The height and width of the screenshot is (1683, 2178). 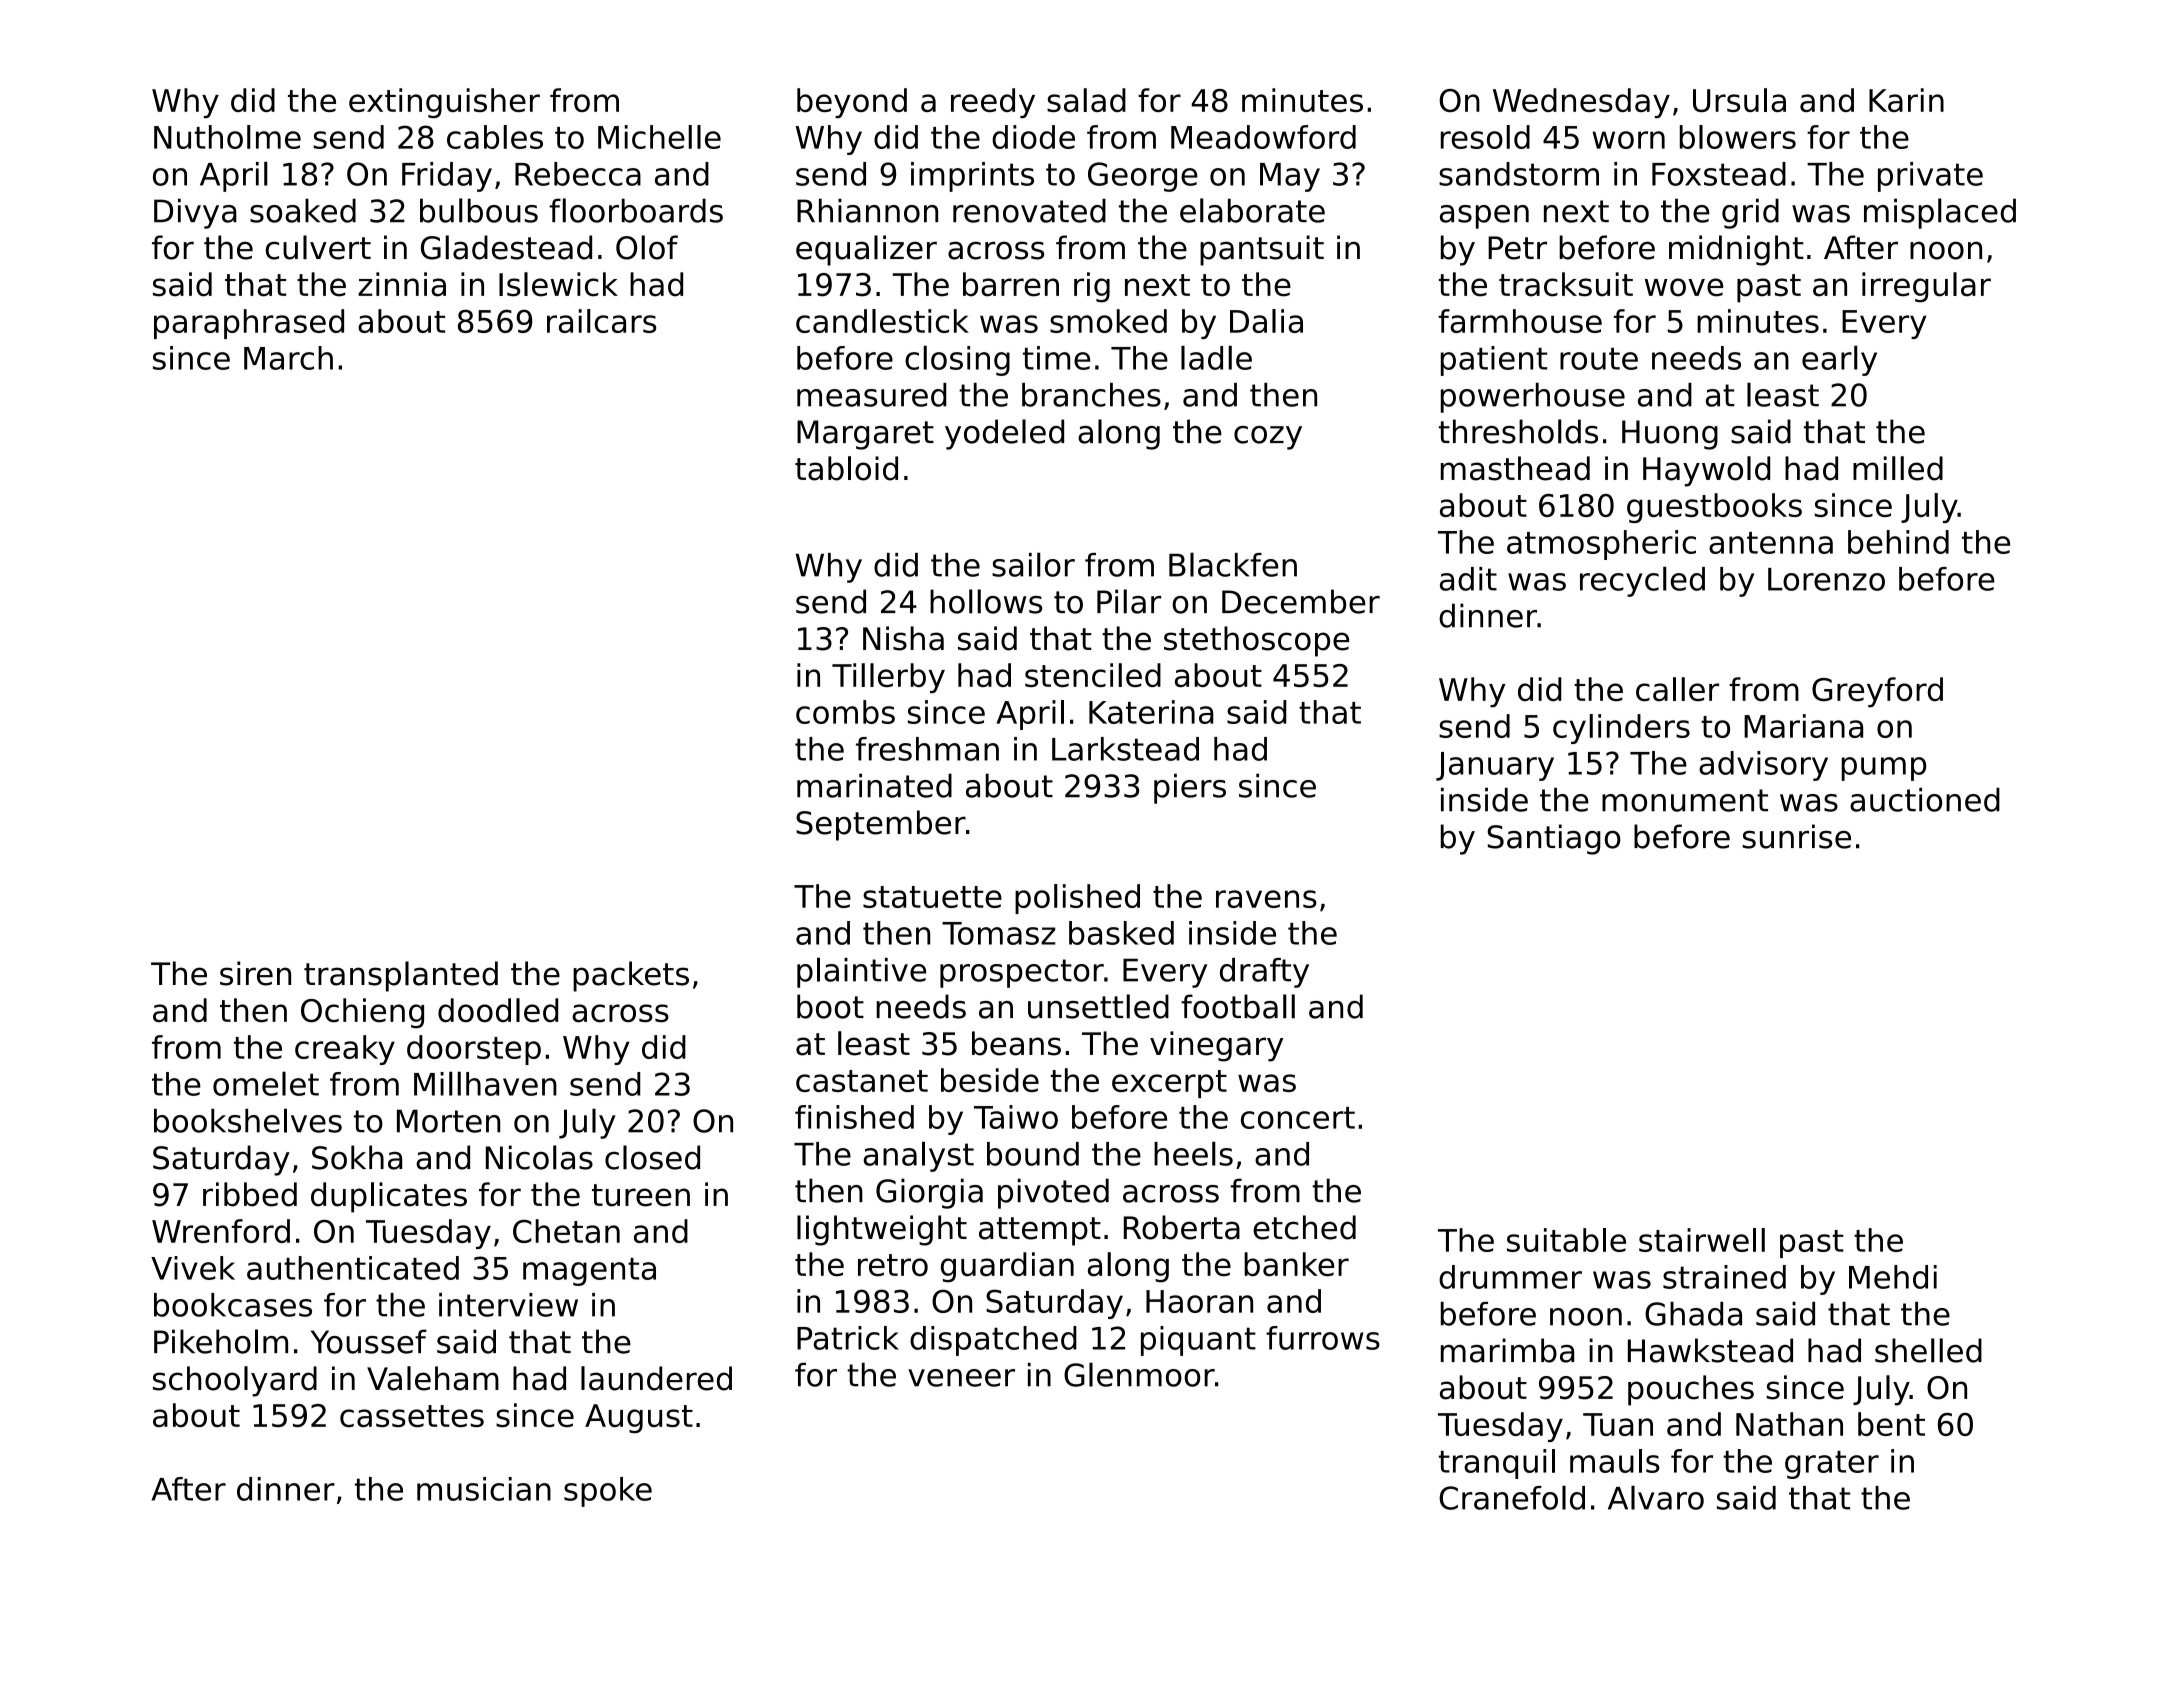 What do you see at coordinates (485, 1083) in the screenshot?
I see `Millhaven` at bounding box center [485, 1083].
